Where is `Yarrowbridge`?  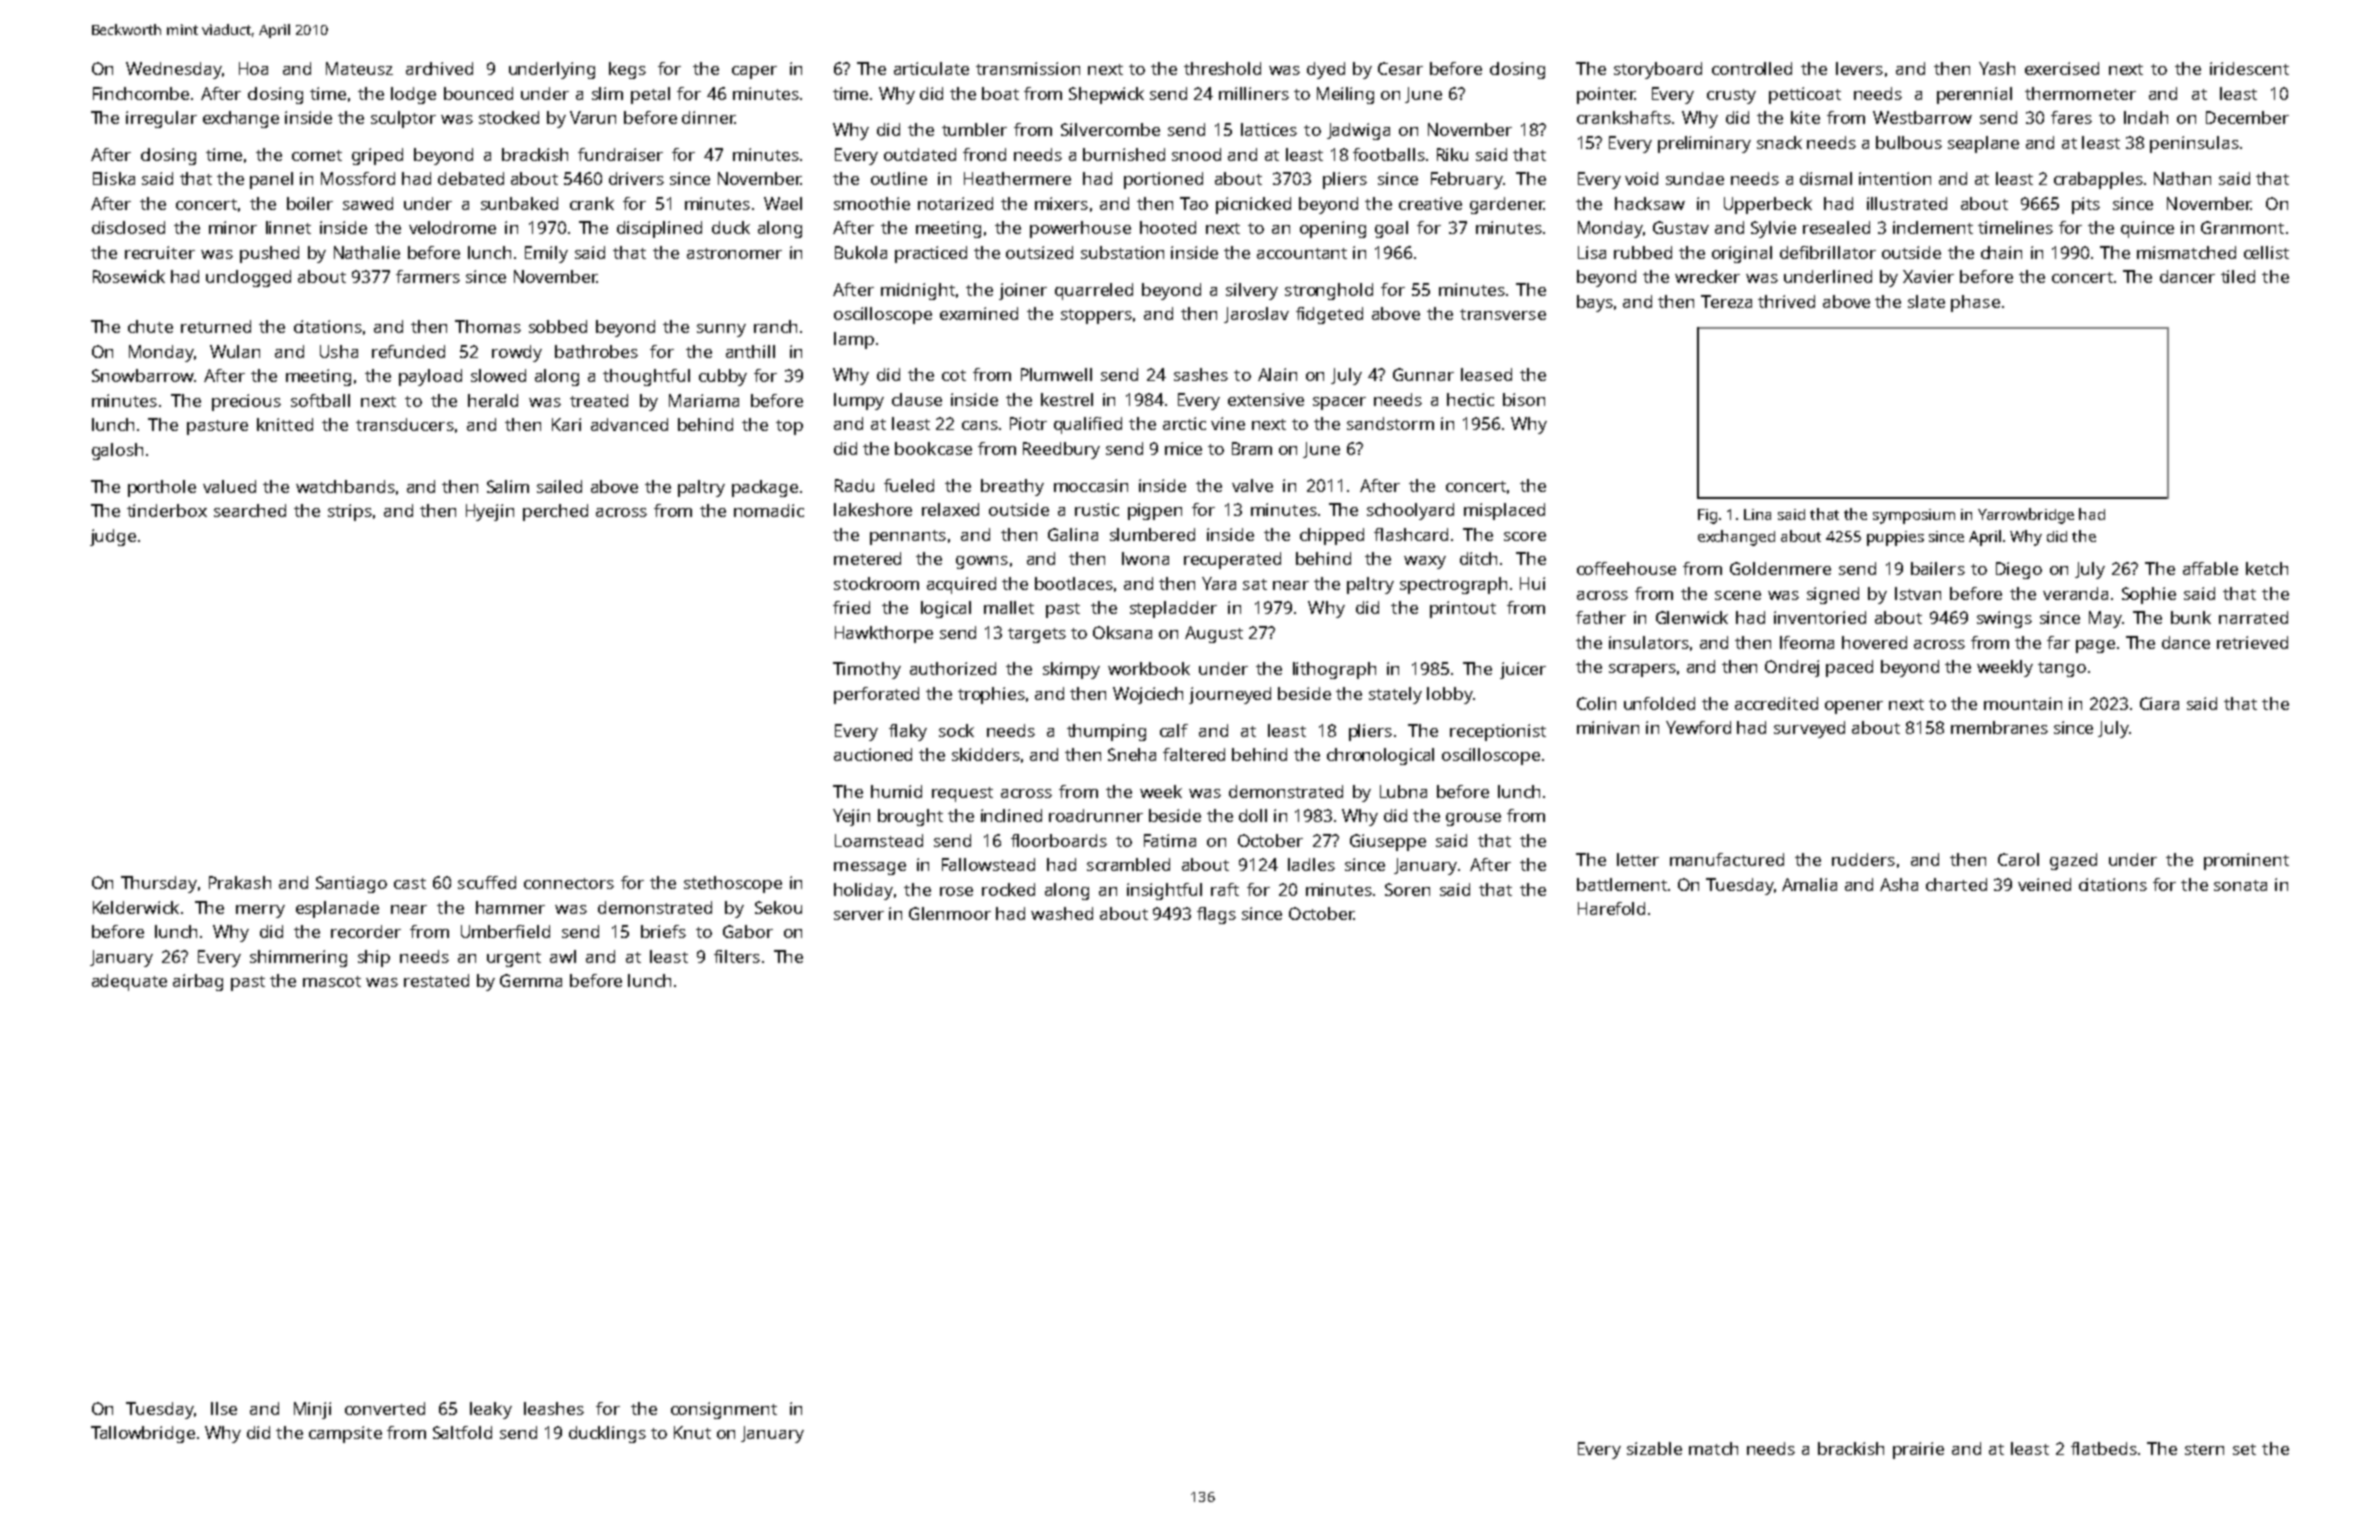
Yarrowbridge is located at coordinates (2026, 516).
